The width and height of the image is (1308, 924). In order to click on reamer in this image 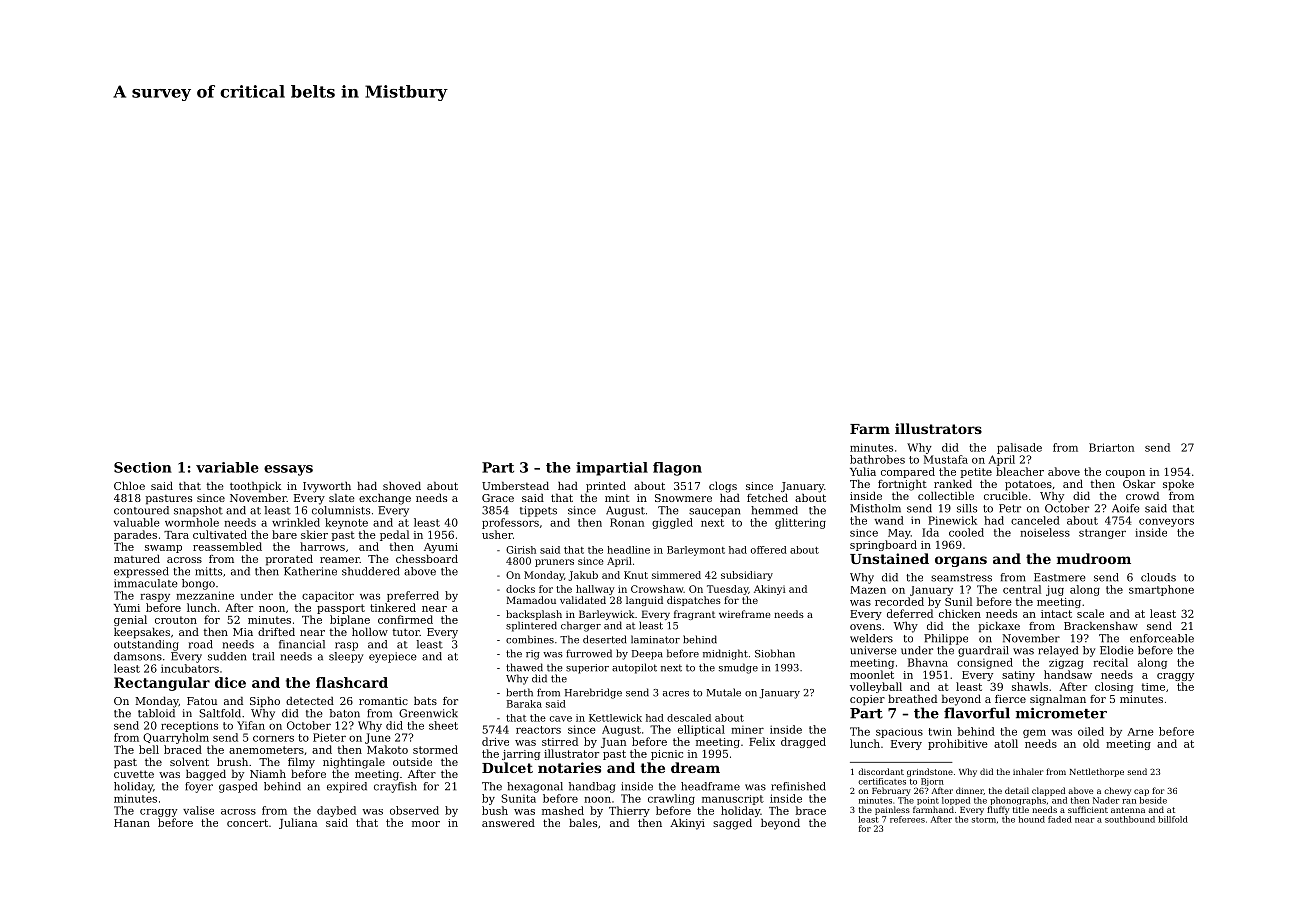, I will do `click(340, 560)`.
